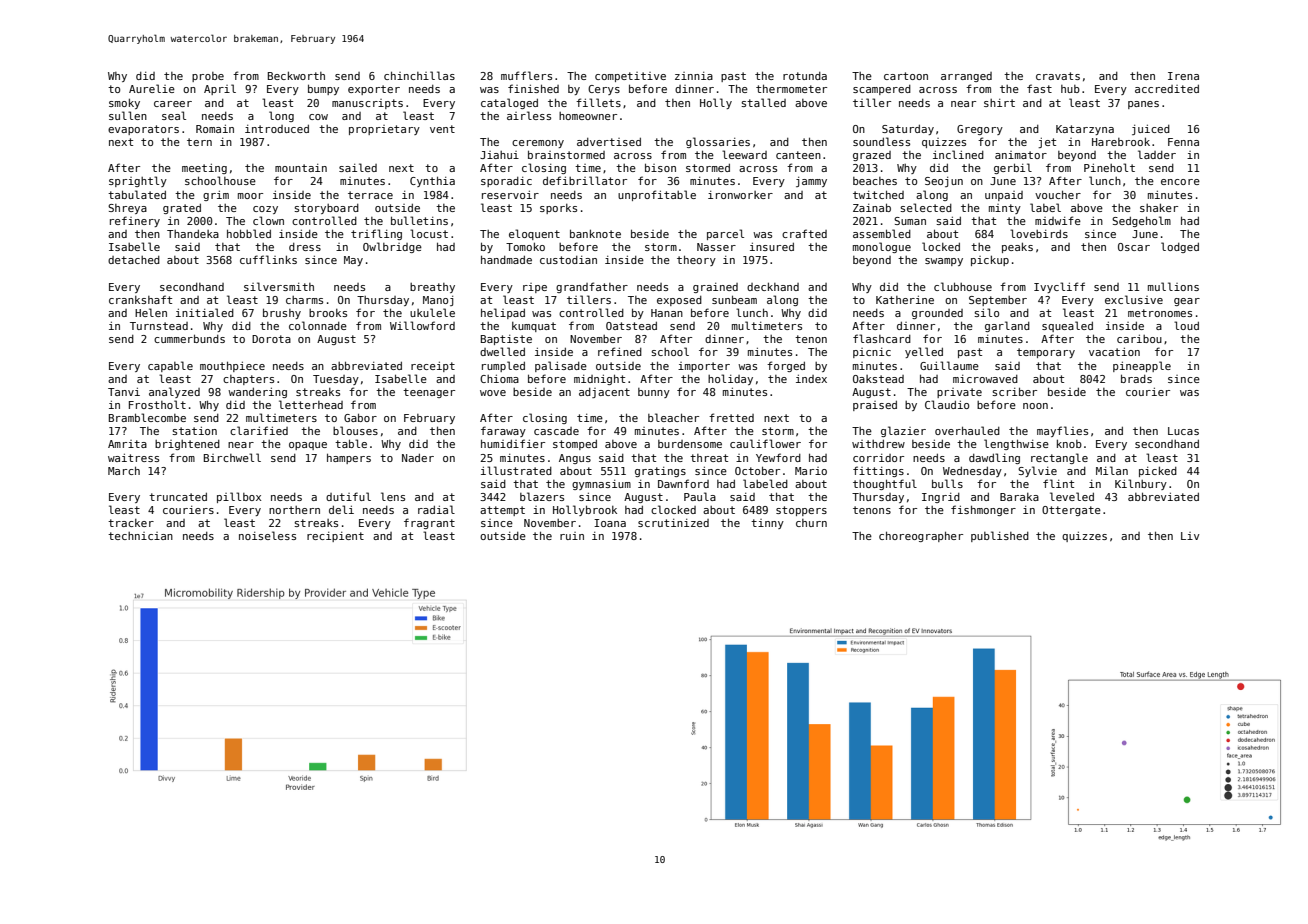  Describe the element at coordinates (422, 325) in the screenshot. I see `Willowford` at that location.
